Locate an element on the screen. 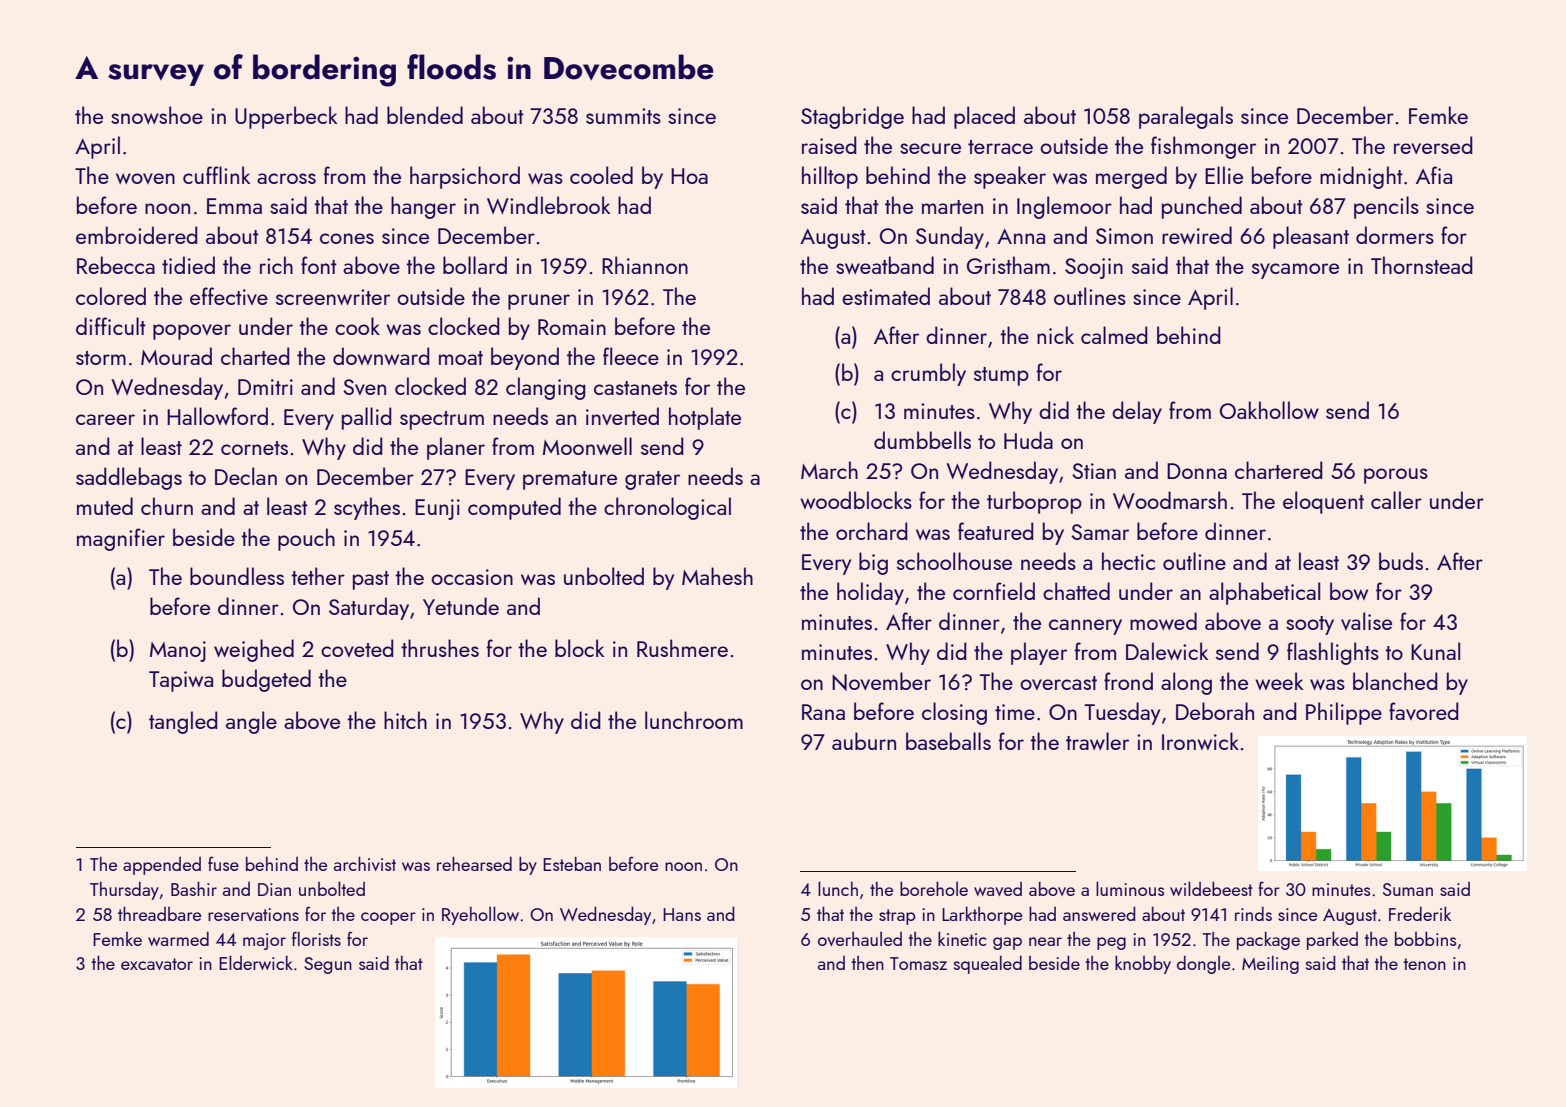 This screenshot has height=1107, width=1566. blended is located at coordinates (425, 115).
